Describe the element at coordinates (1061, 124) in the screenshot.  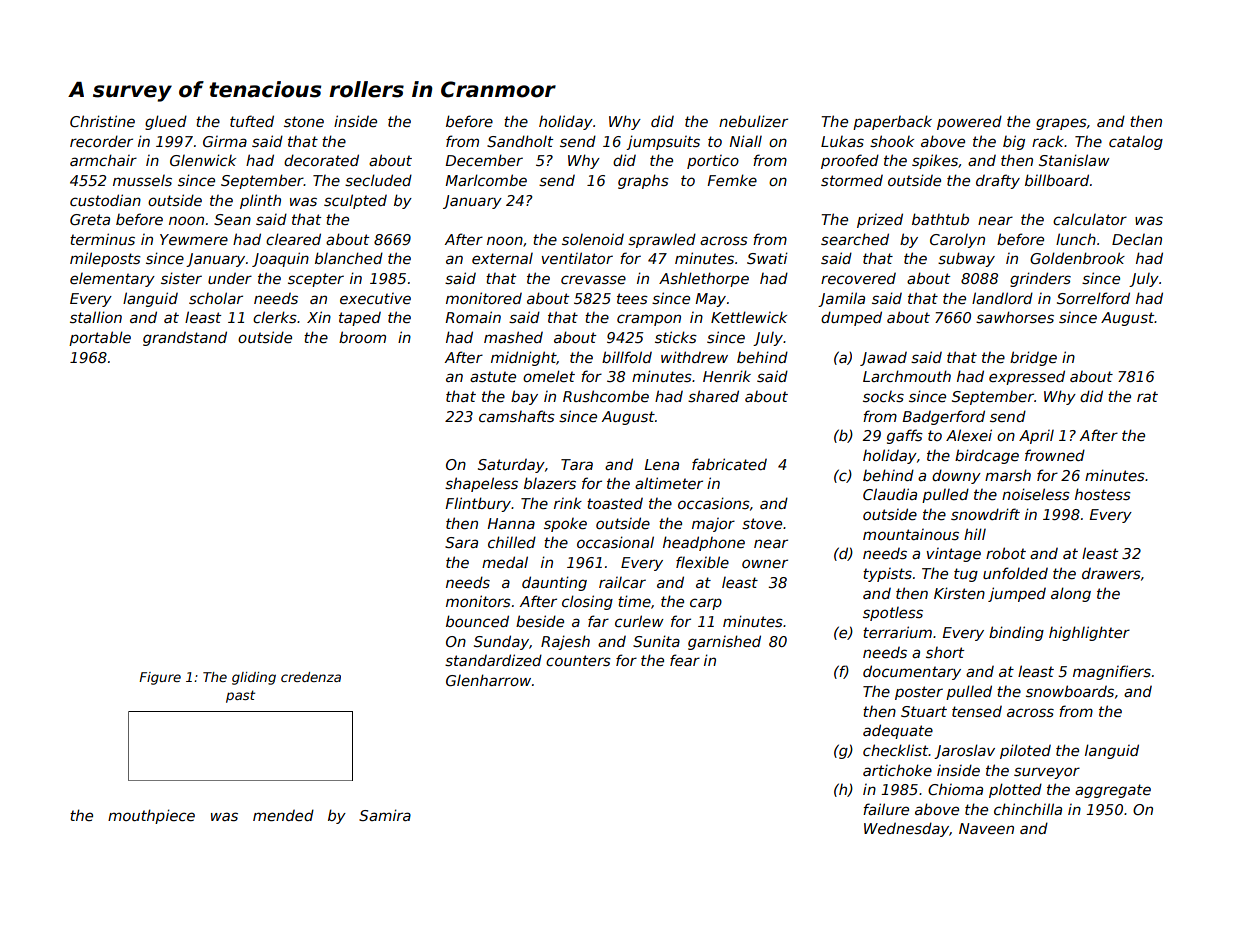
I see `grapes` at that location.
